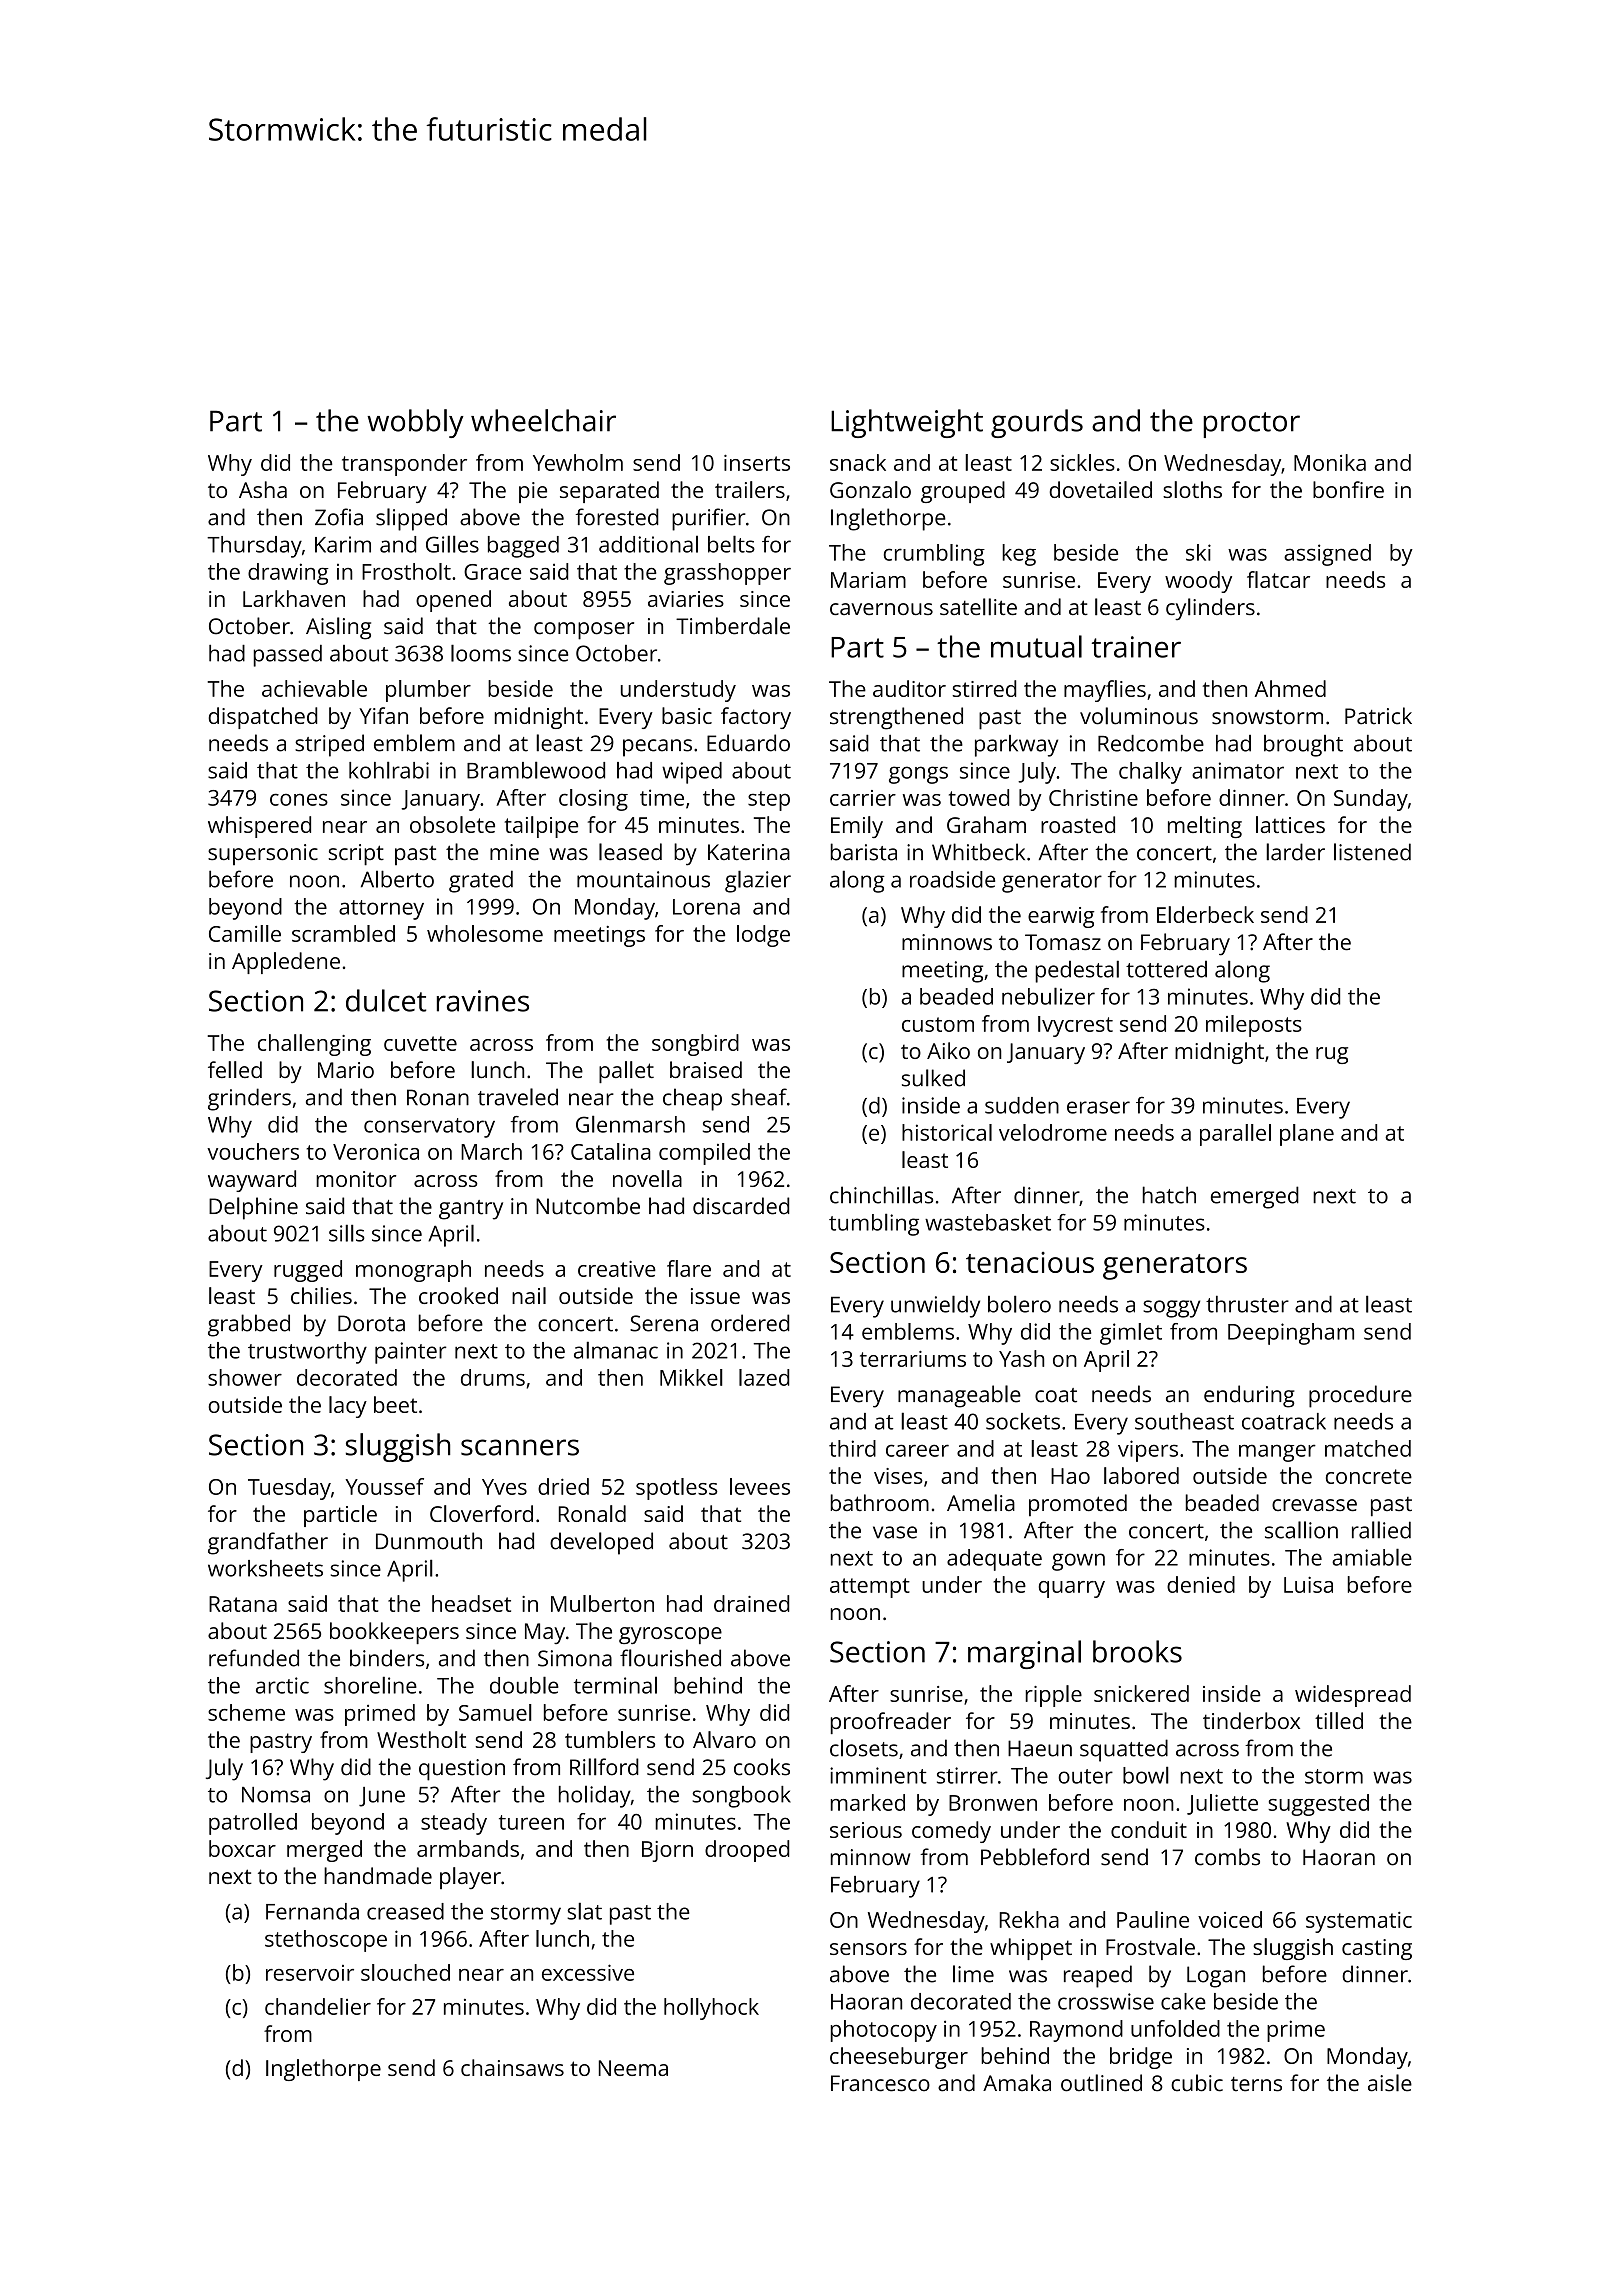  Describe the element at coordinates (1372, 1557) in the screenshot. I see `amiable` at that location.
